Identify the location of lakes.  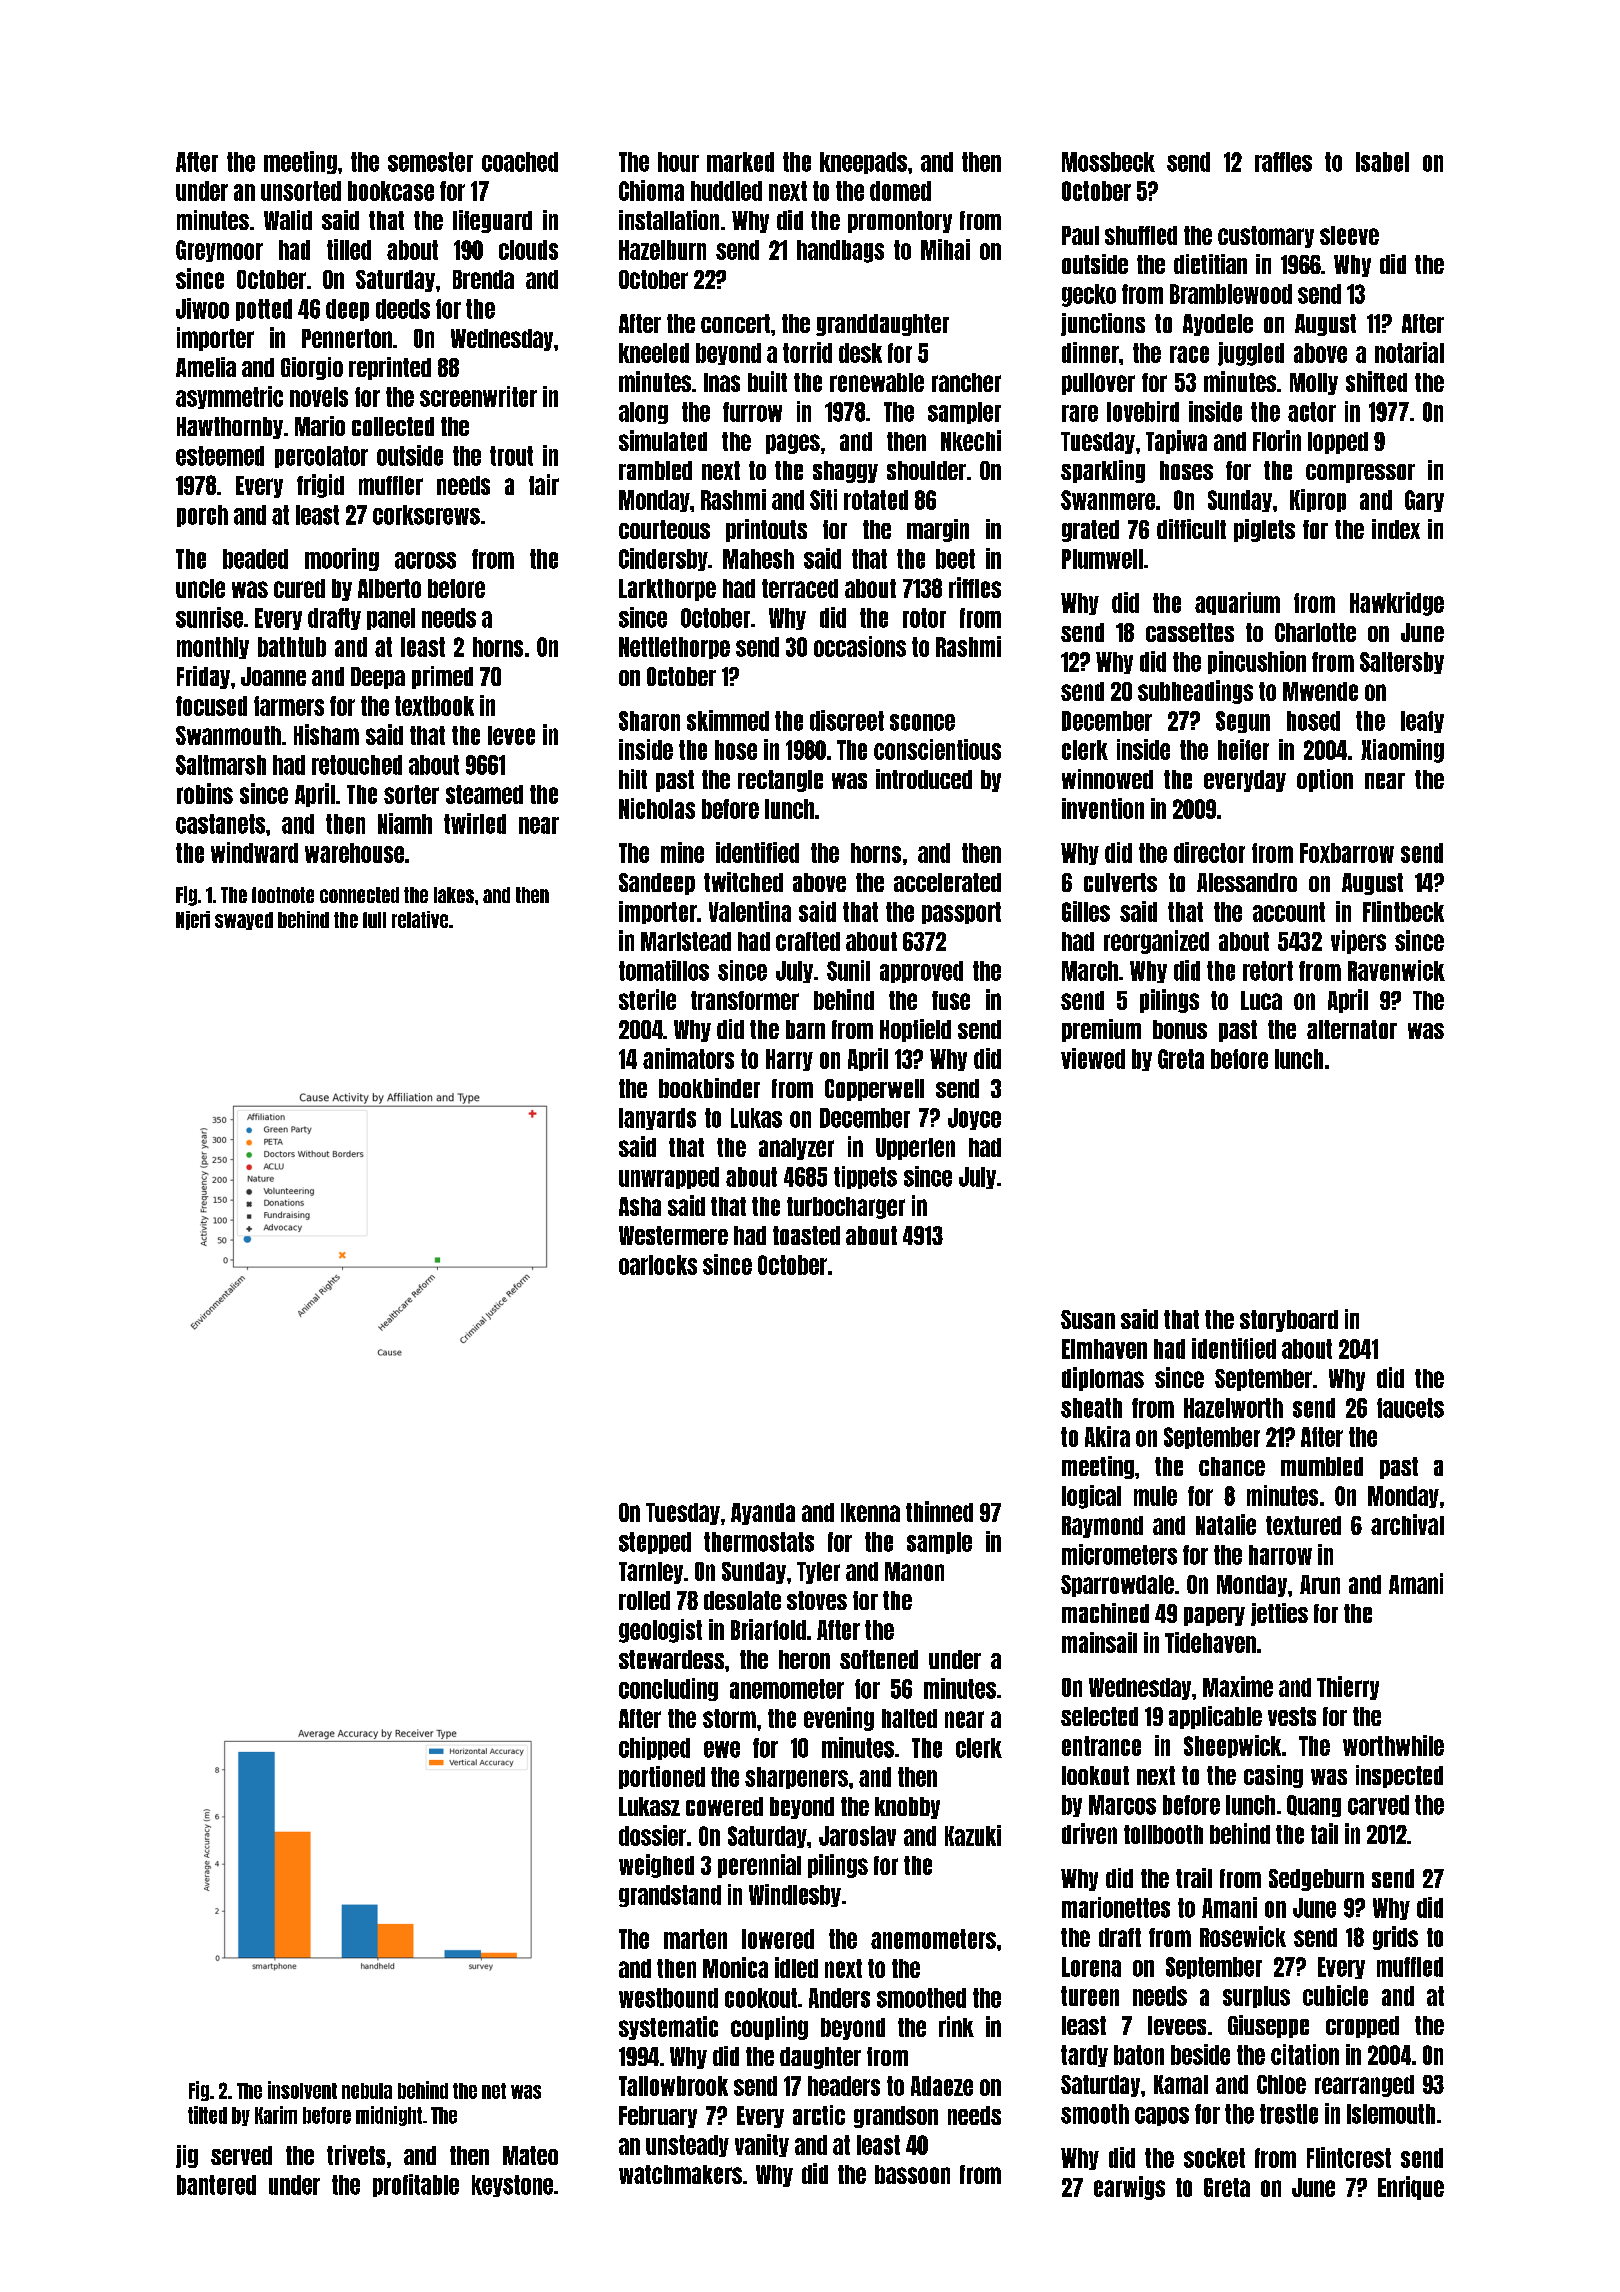
(454, 895).
